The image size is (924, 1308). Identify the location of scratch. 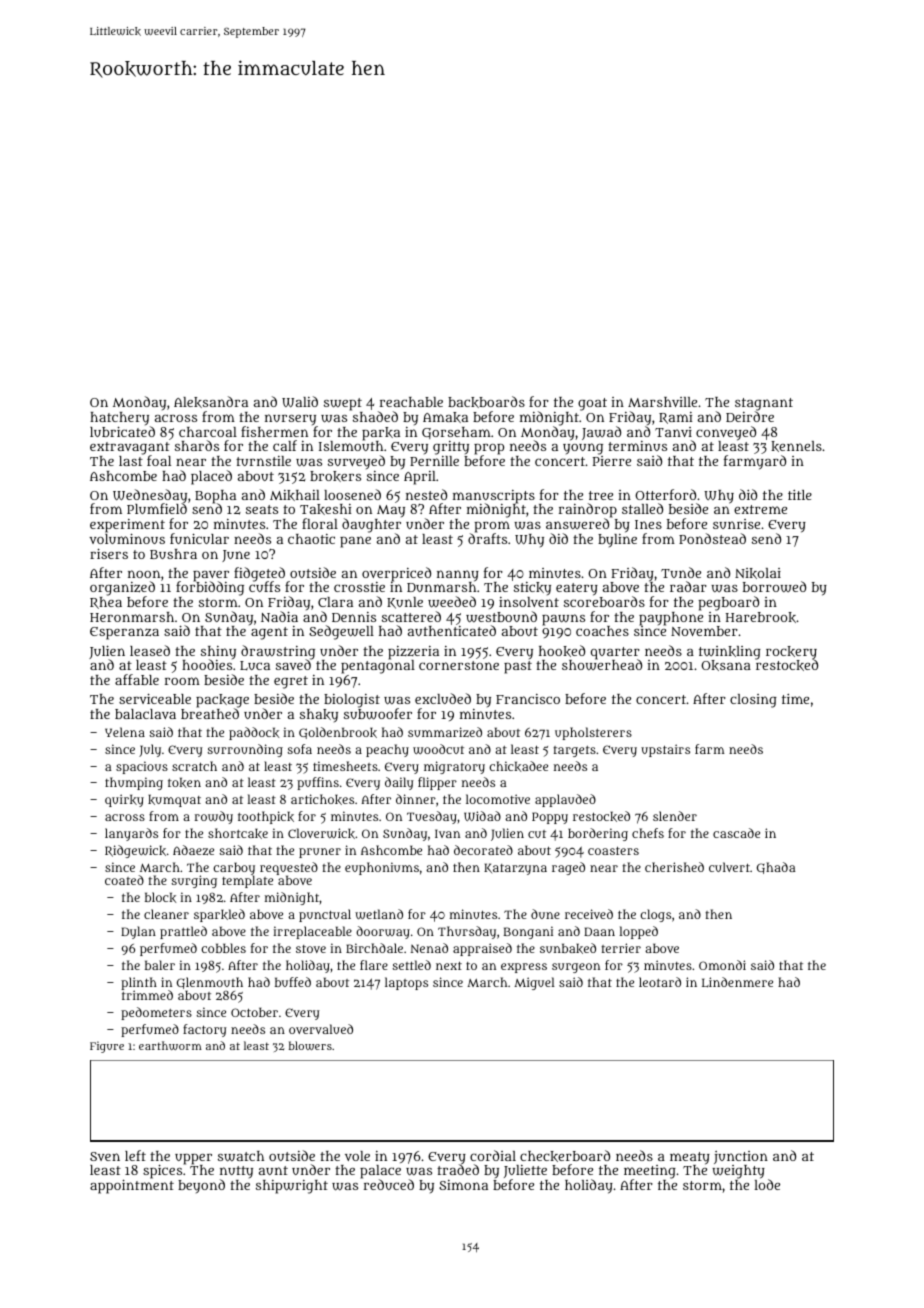
(194, 766).
